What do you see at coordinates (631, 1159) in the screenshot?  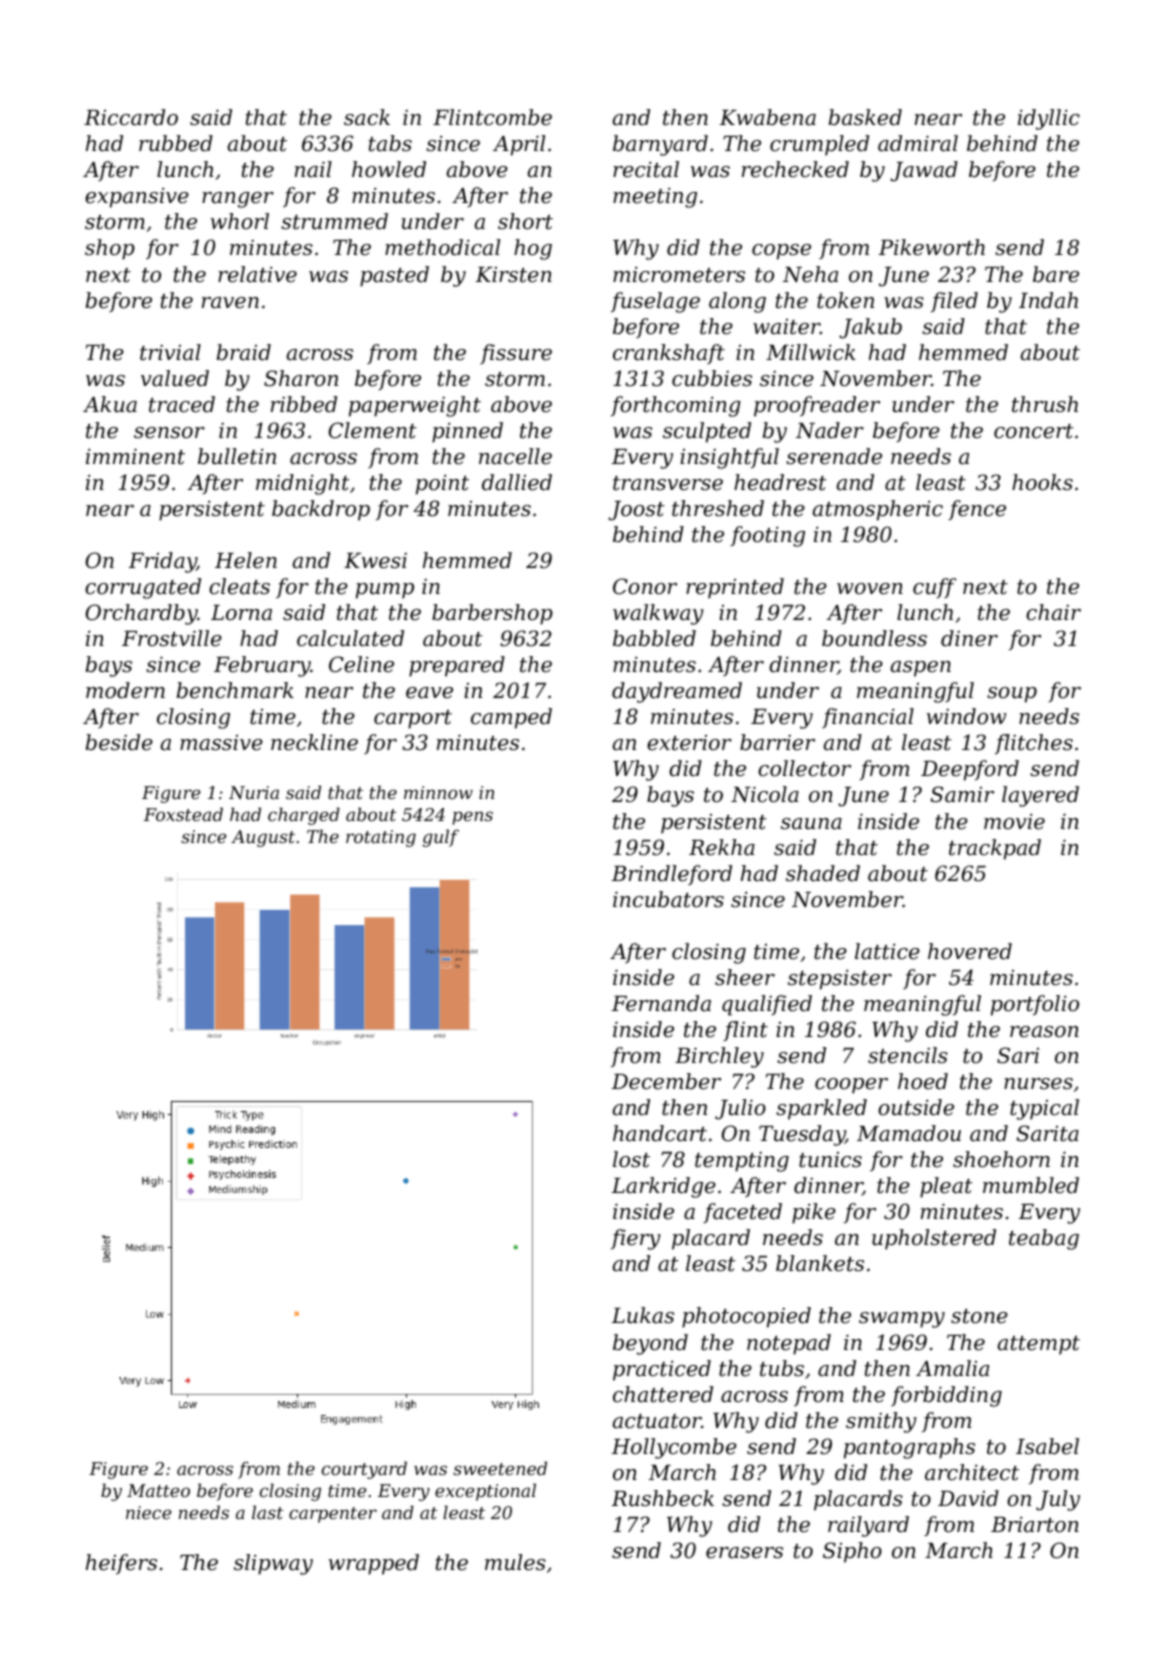 I see `lost` at bounding box center [631, 1159].
